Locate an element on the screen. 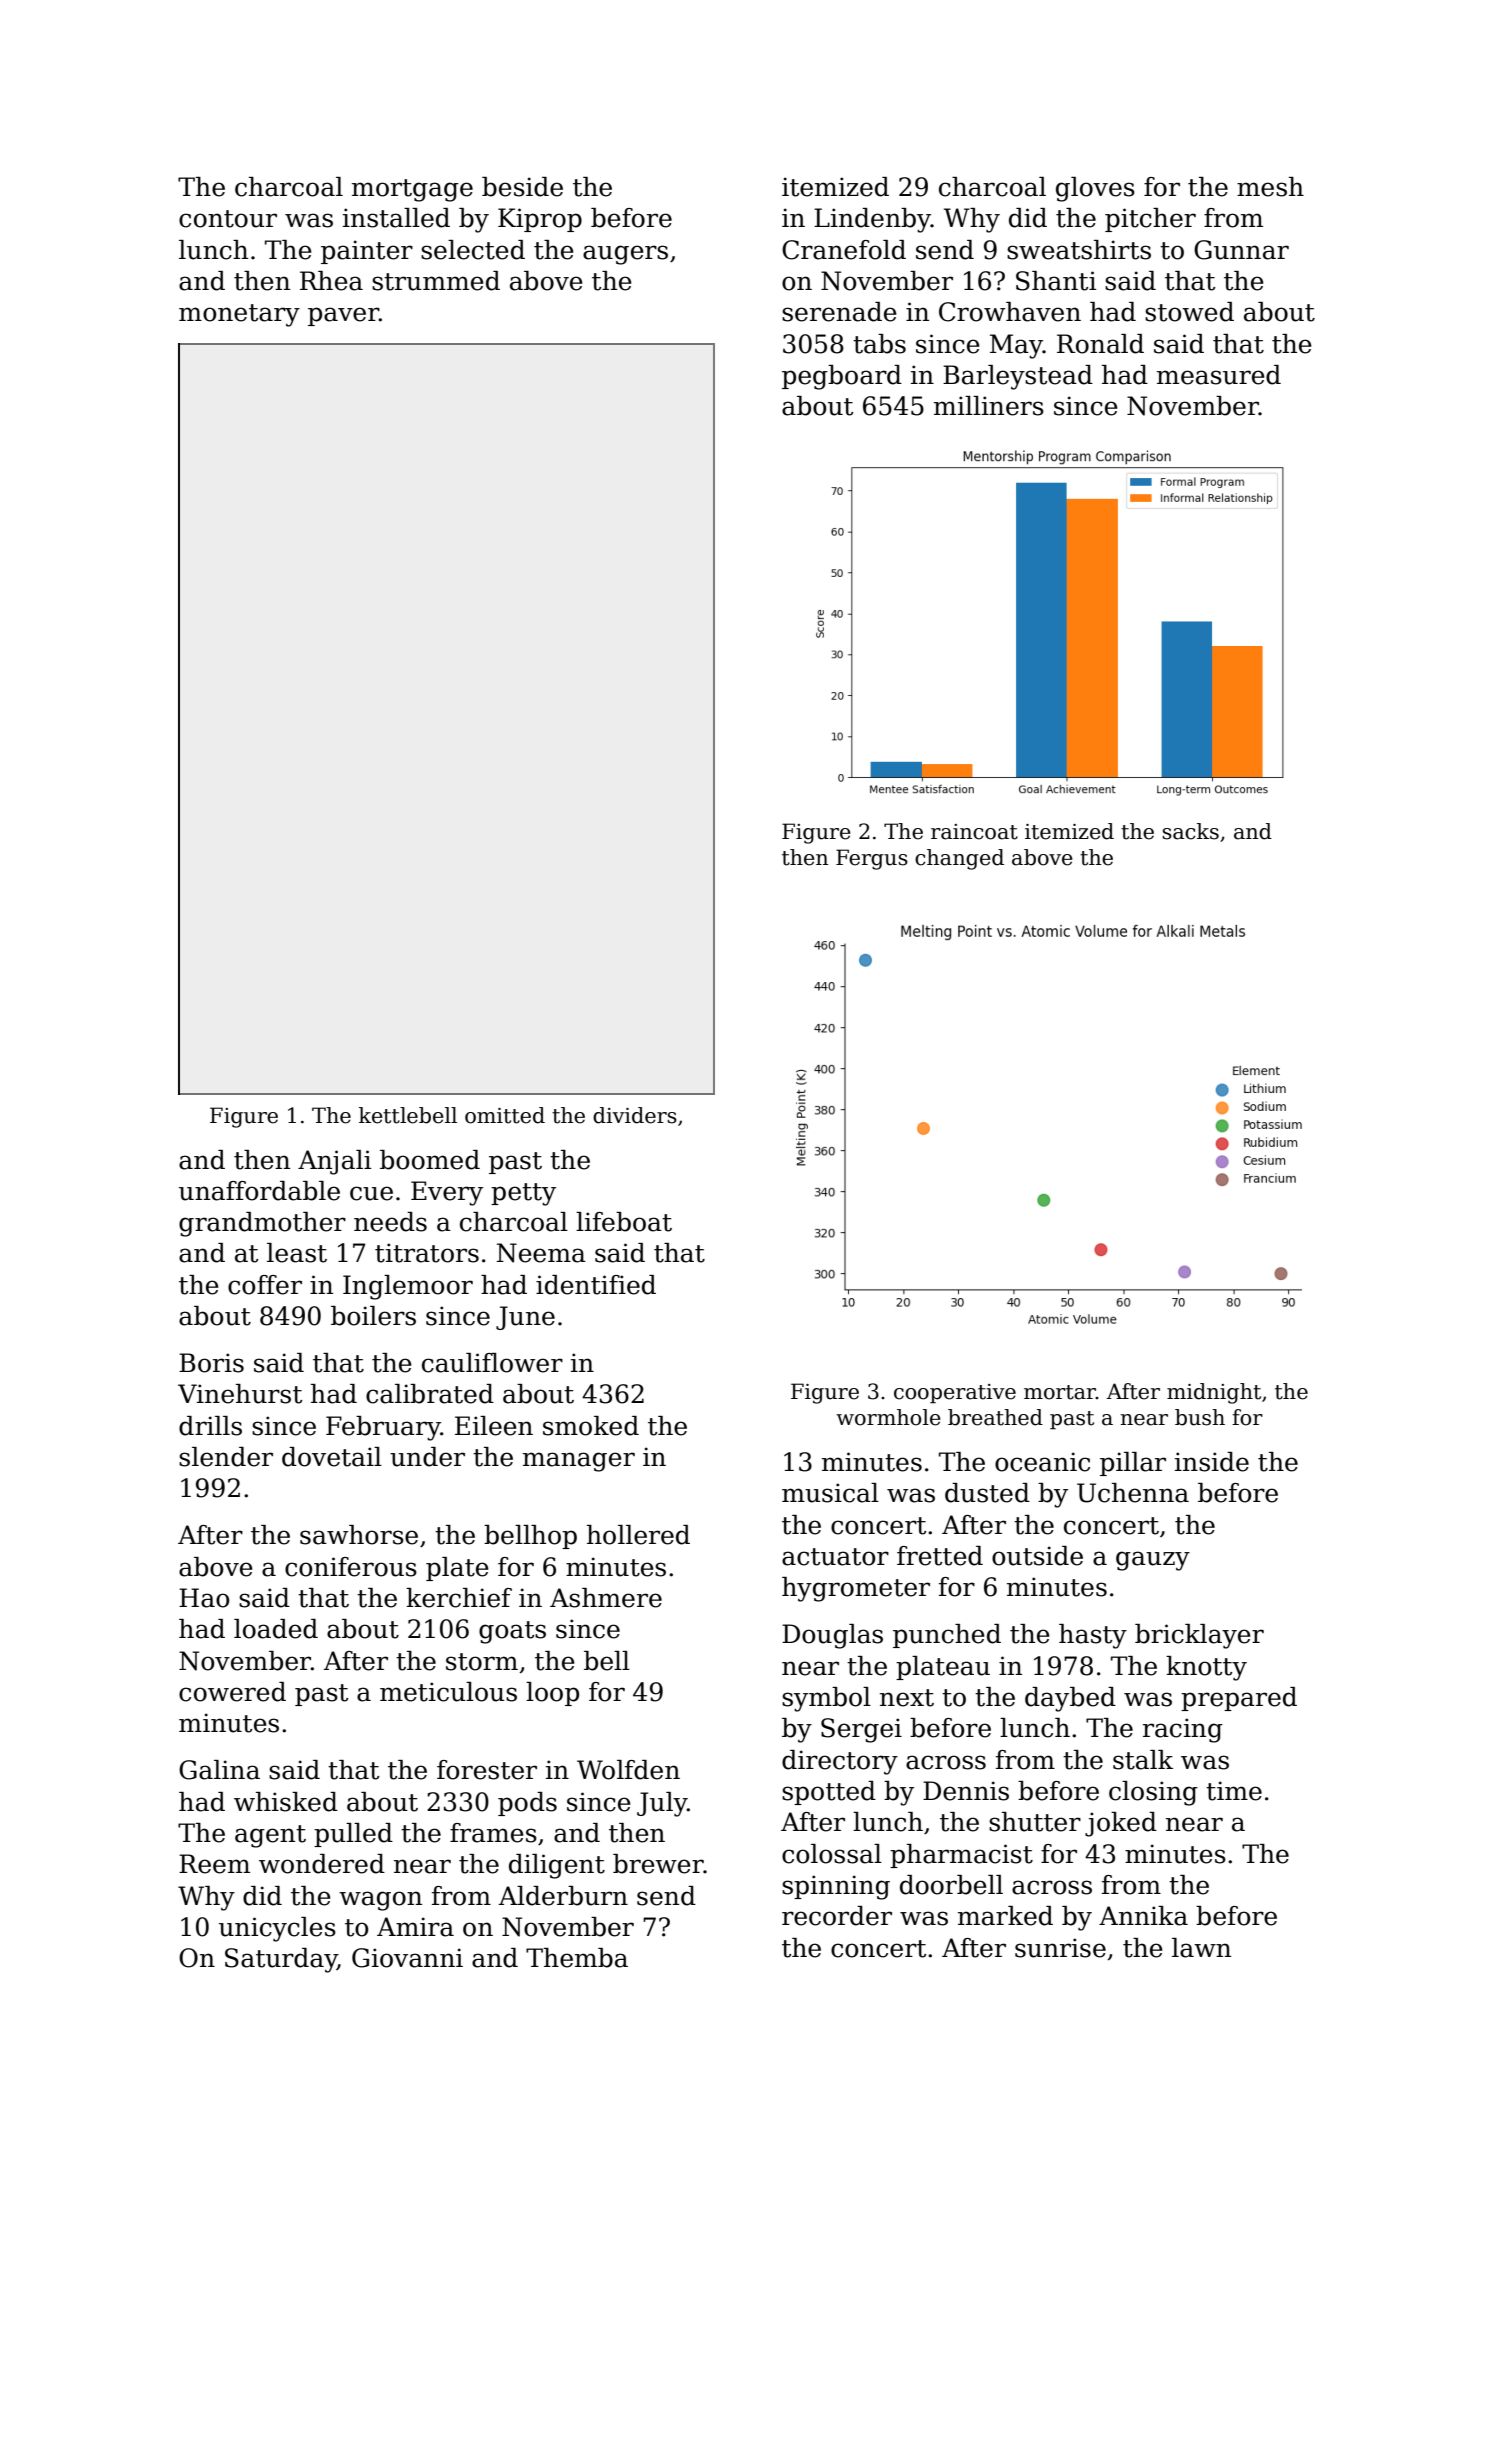 The image size is (1496, 2464). omitted is located at coordinates (505, 1115).
